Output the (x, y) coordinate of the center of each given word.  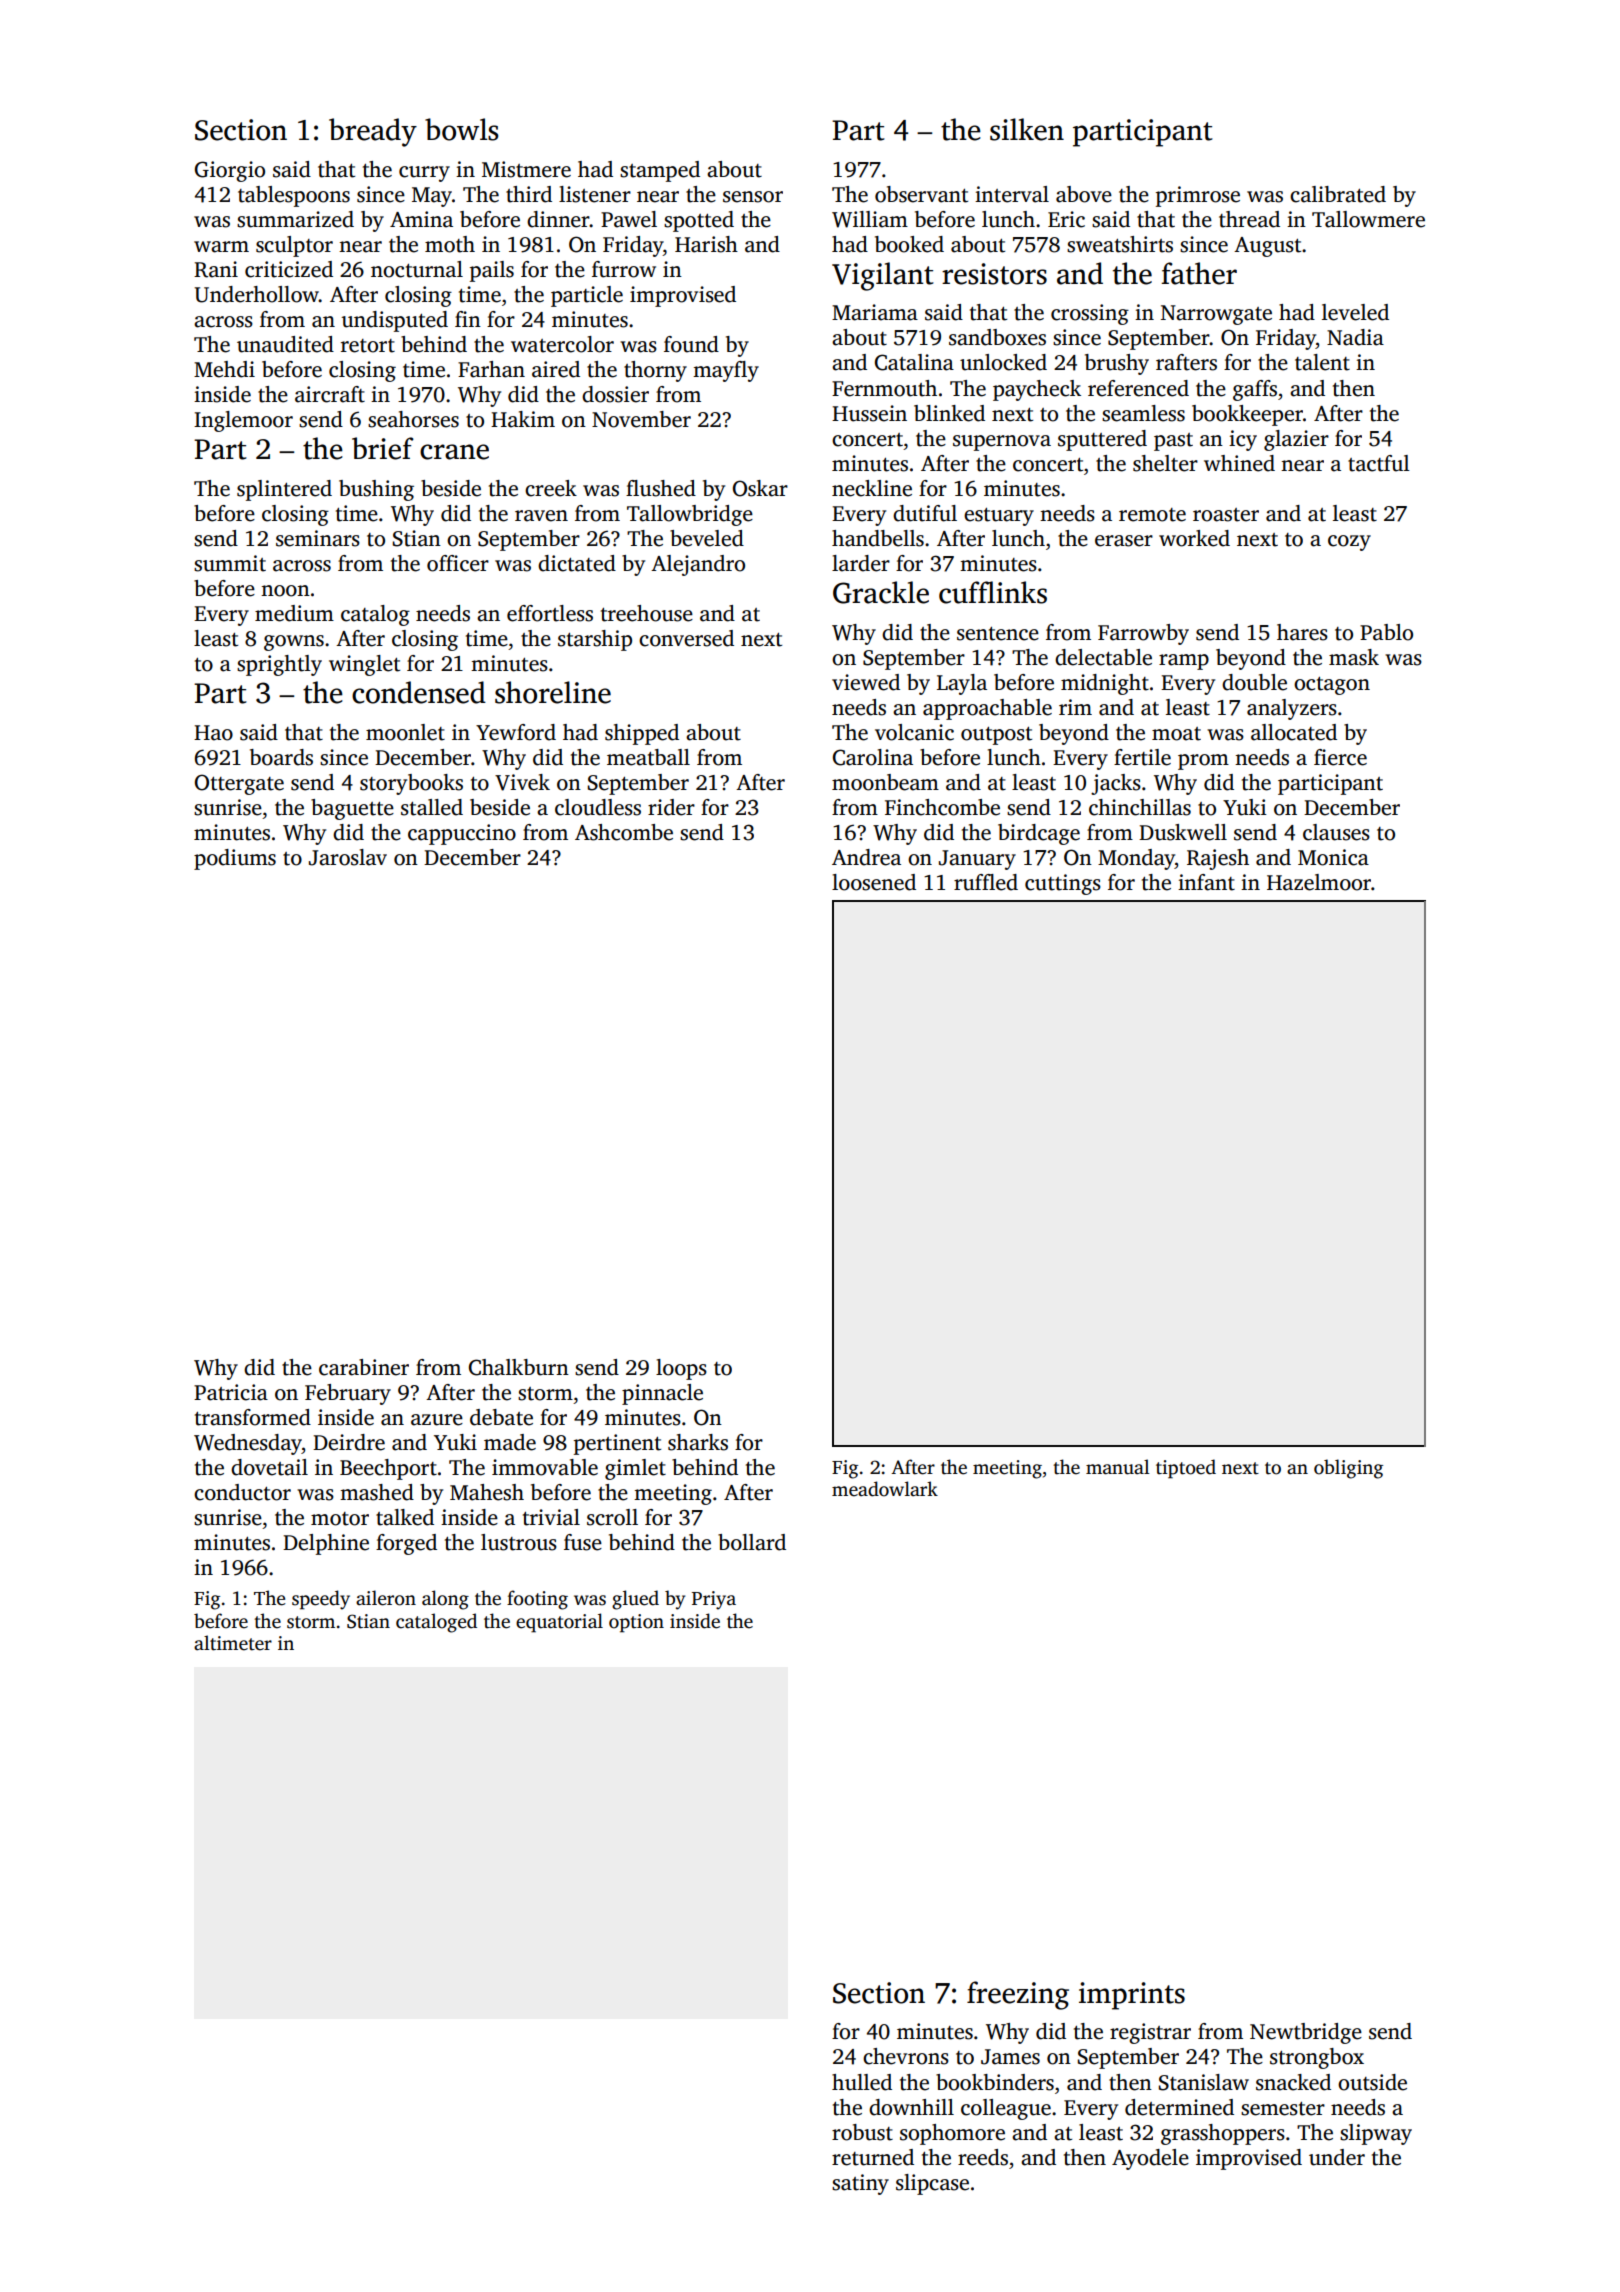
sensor (753, 197)
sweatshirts (1120, 244)
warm (221, 247)
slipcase (932, 2184)
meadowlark (885, 1489)
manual (1118, 1467)
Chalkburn (519, 1367)
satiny (860, 2184)
